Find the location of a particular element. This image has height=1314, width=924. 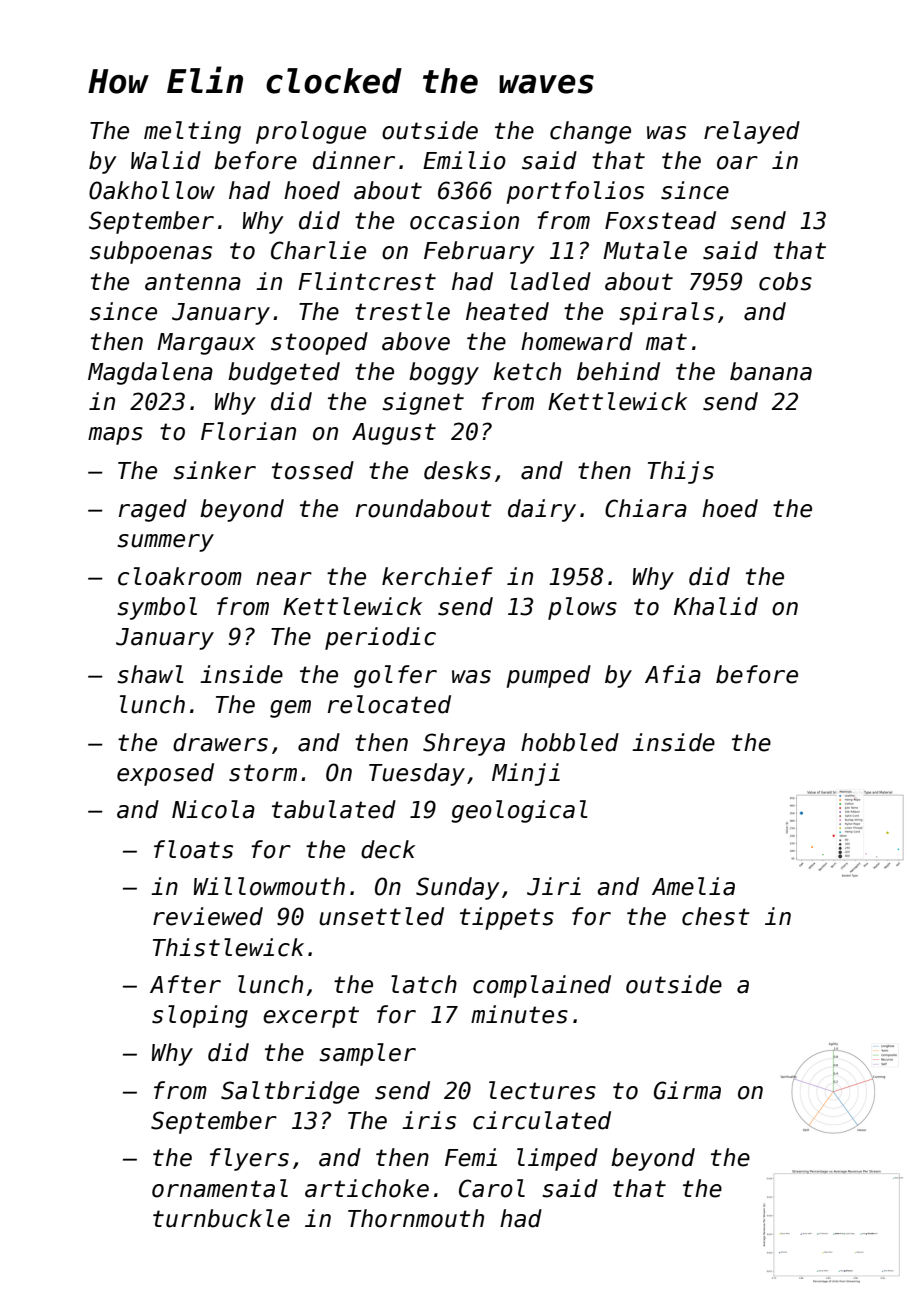

Afia is located at coordinates (673, 674).
